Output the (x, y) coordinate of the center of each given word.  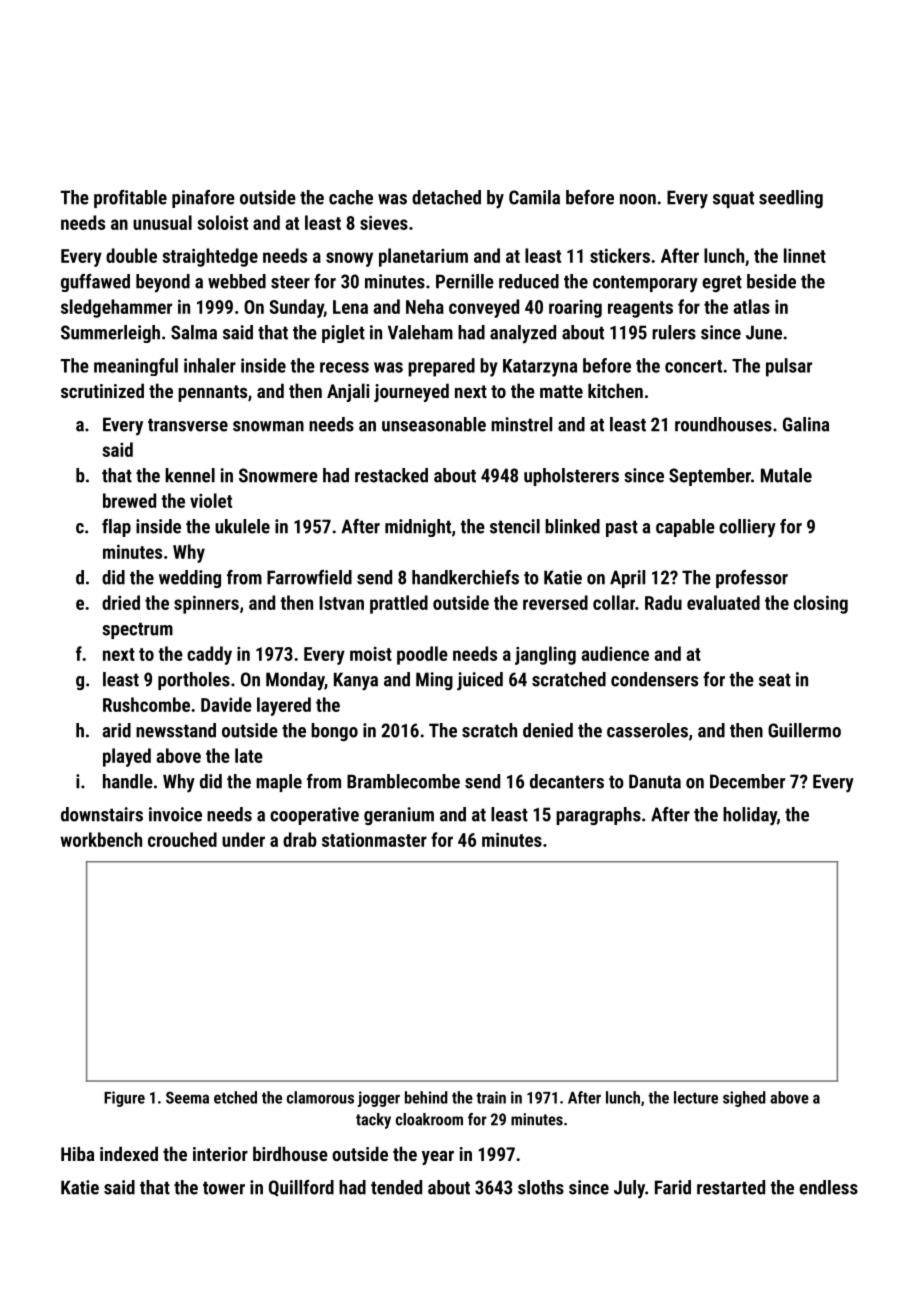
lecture (696, 1097)
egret (722, 283)
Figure (124, 1099)
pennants (212, 393)
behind (426, 1097)
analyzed (523, 334)
